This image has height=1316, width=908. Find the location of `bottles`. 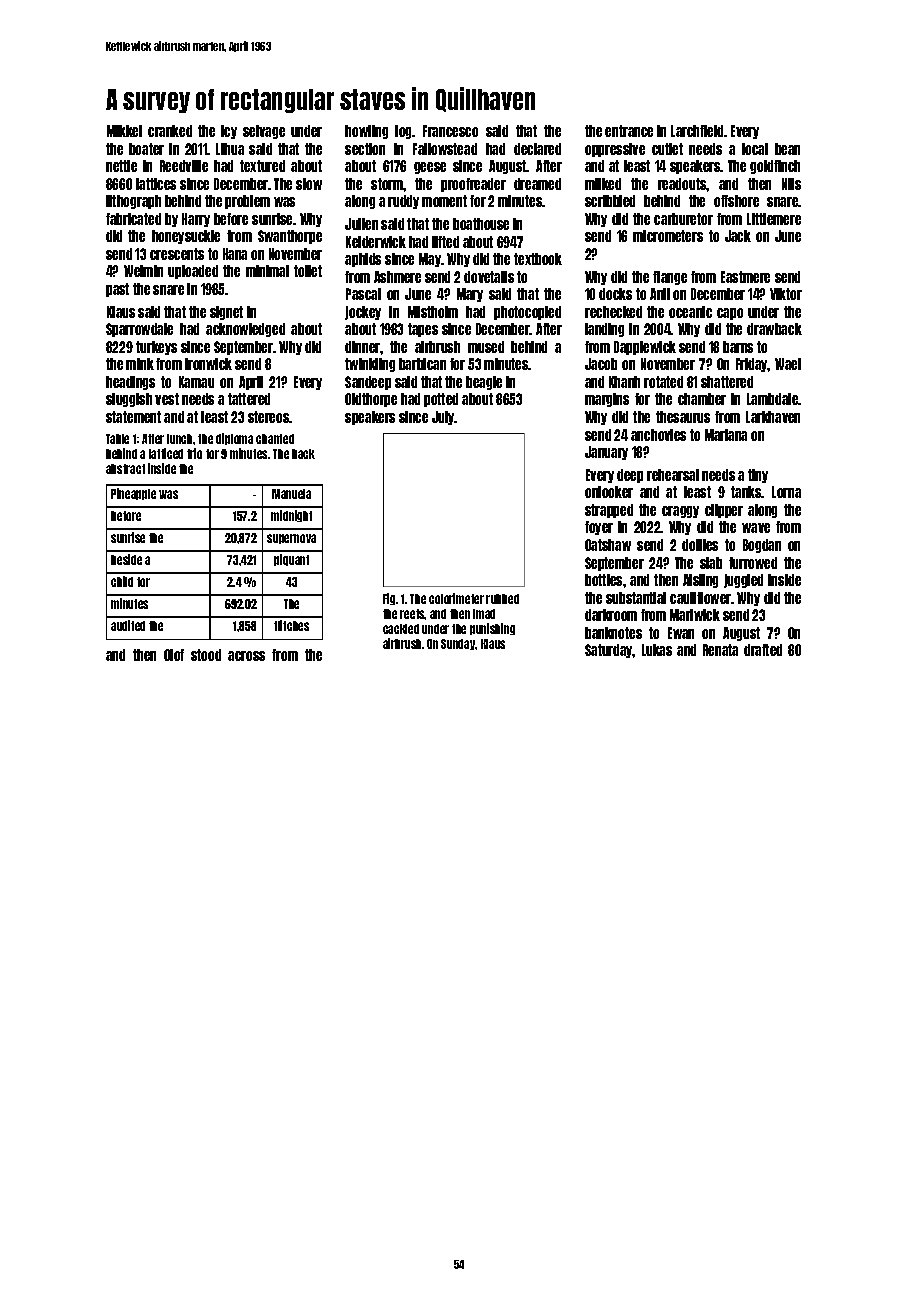

bottles is located at coordinates (603, 580).
